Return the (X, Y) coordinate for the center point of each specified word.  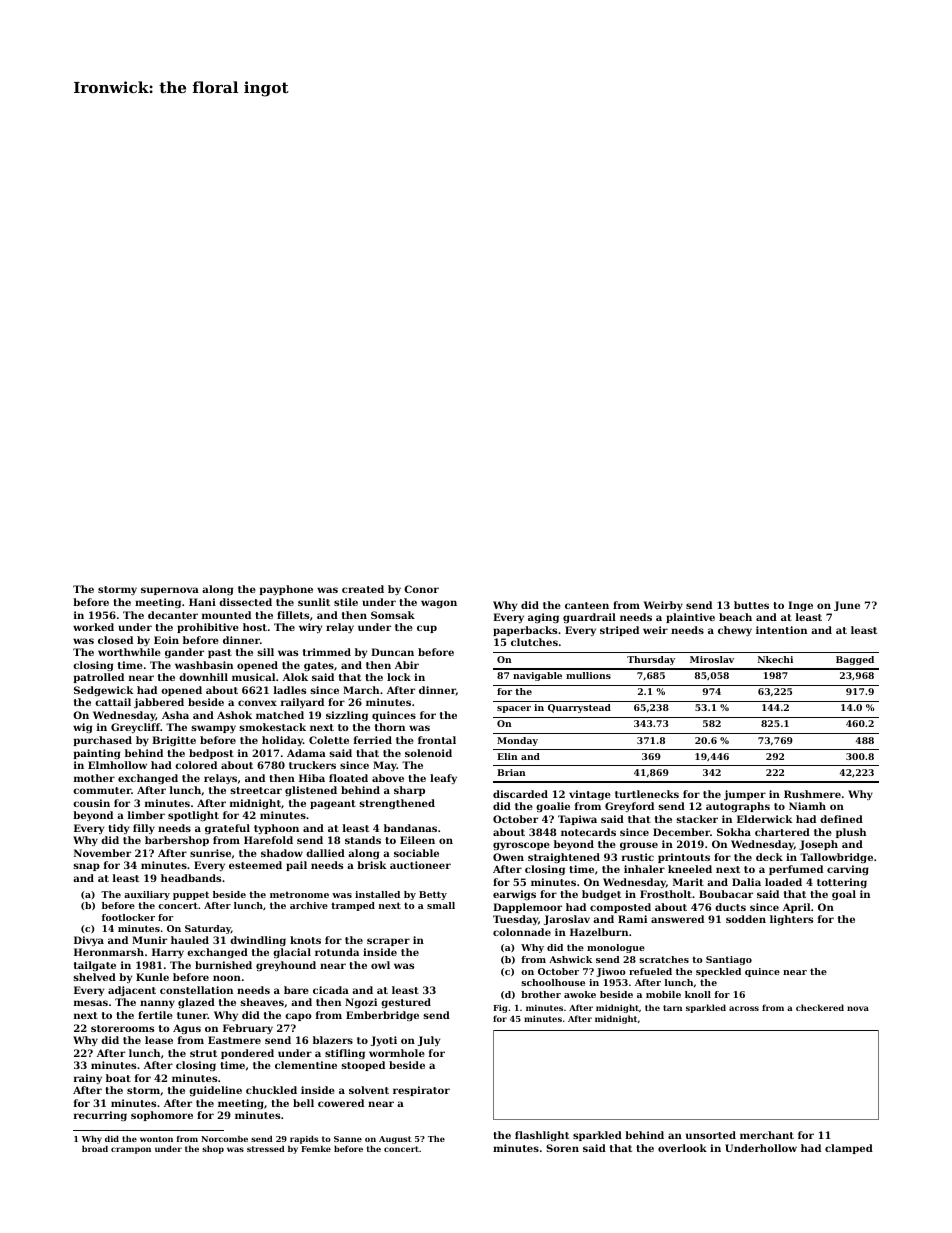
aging (543, 618)
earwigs (514, 895)
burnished (223, 965)
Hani (202, 602)
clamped (849, 1149)
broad (95, 1149)
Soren (562, 1148)
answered (677, 919)
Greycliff (135, 728)
